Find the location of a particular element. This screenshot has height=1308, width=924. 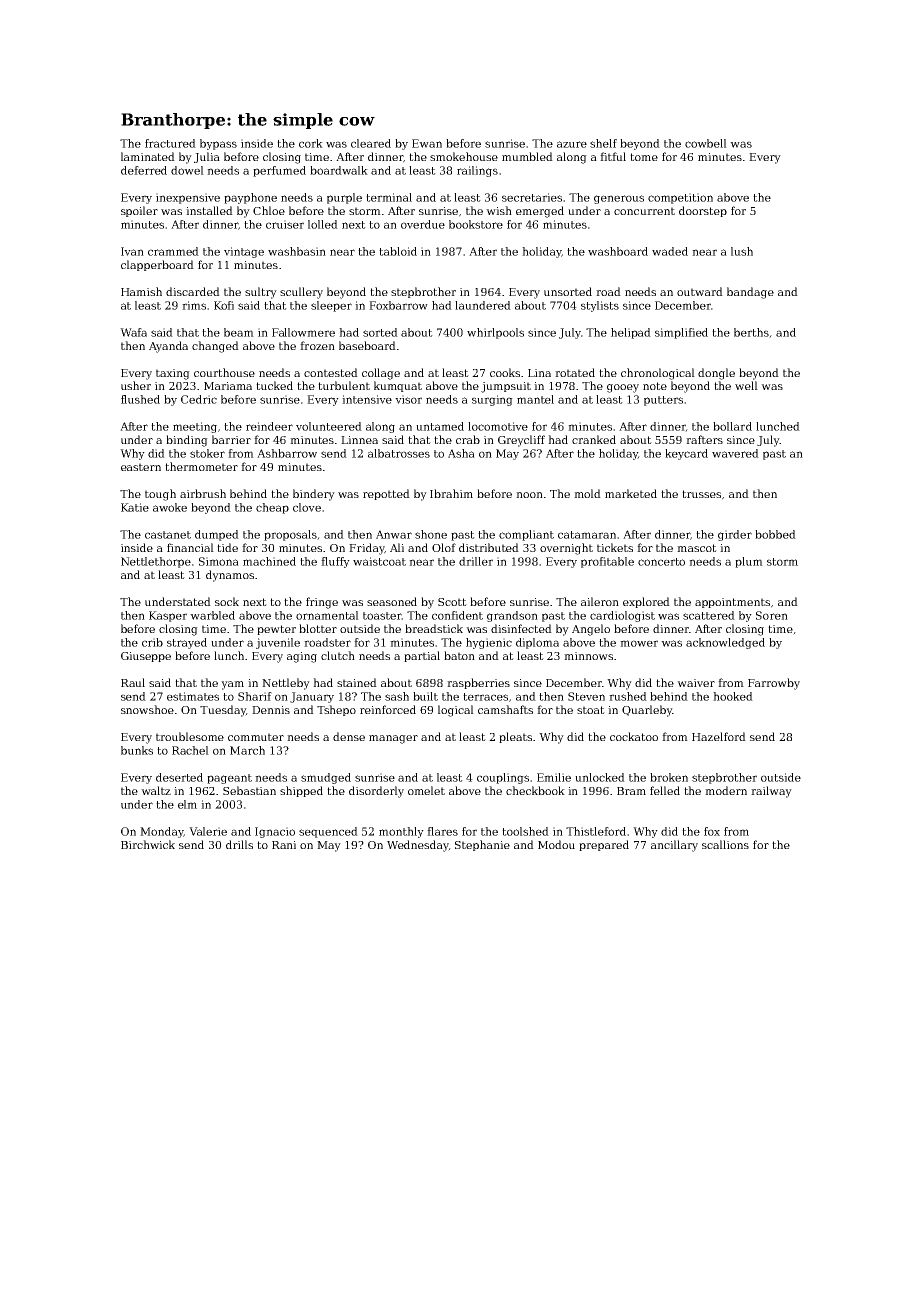

shone is located at coordinates (431, 534).
